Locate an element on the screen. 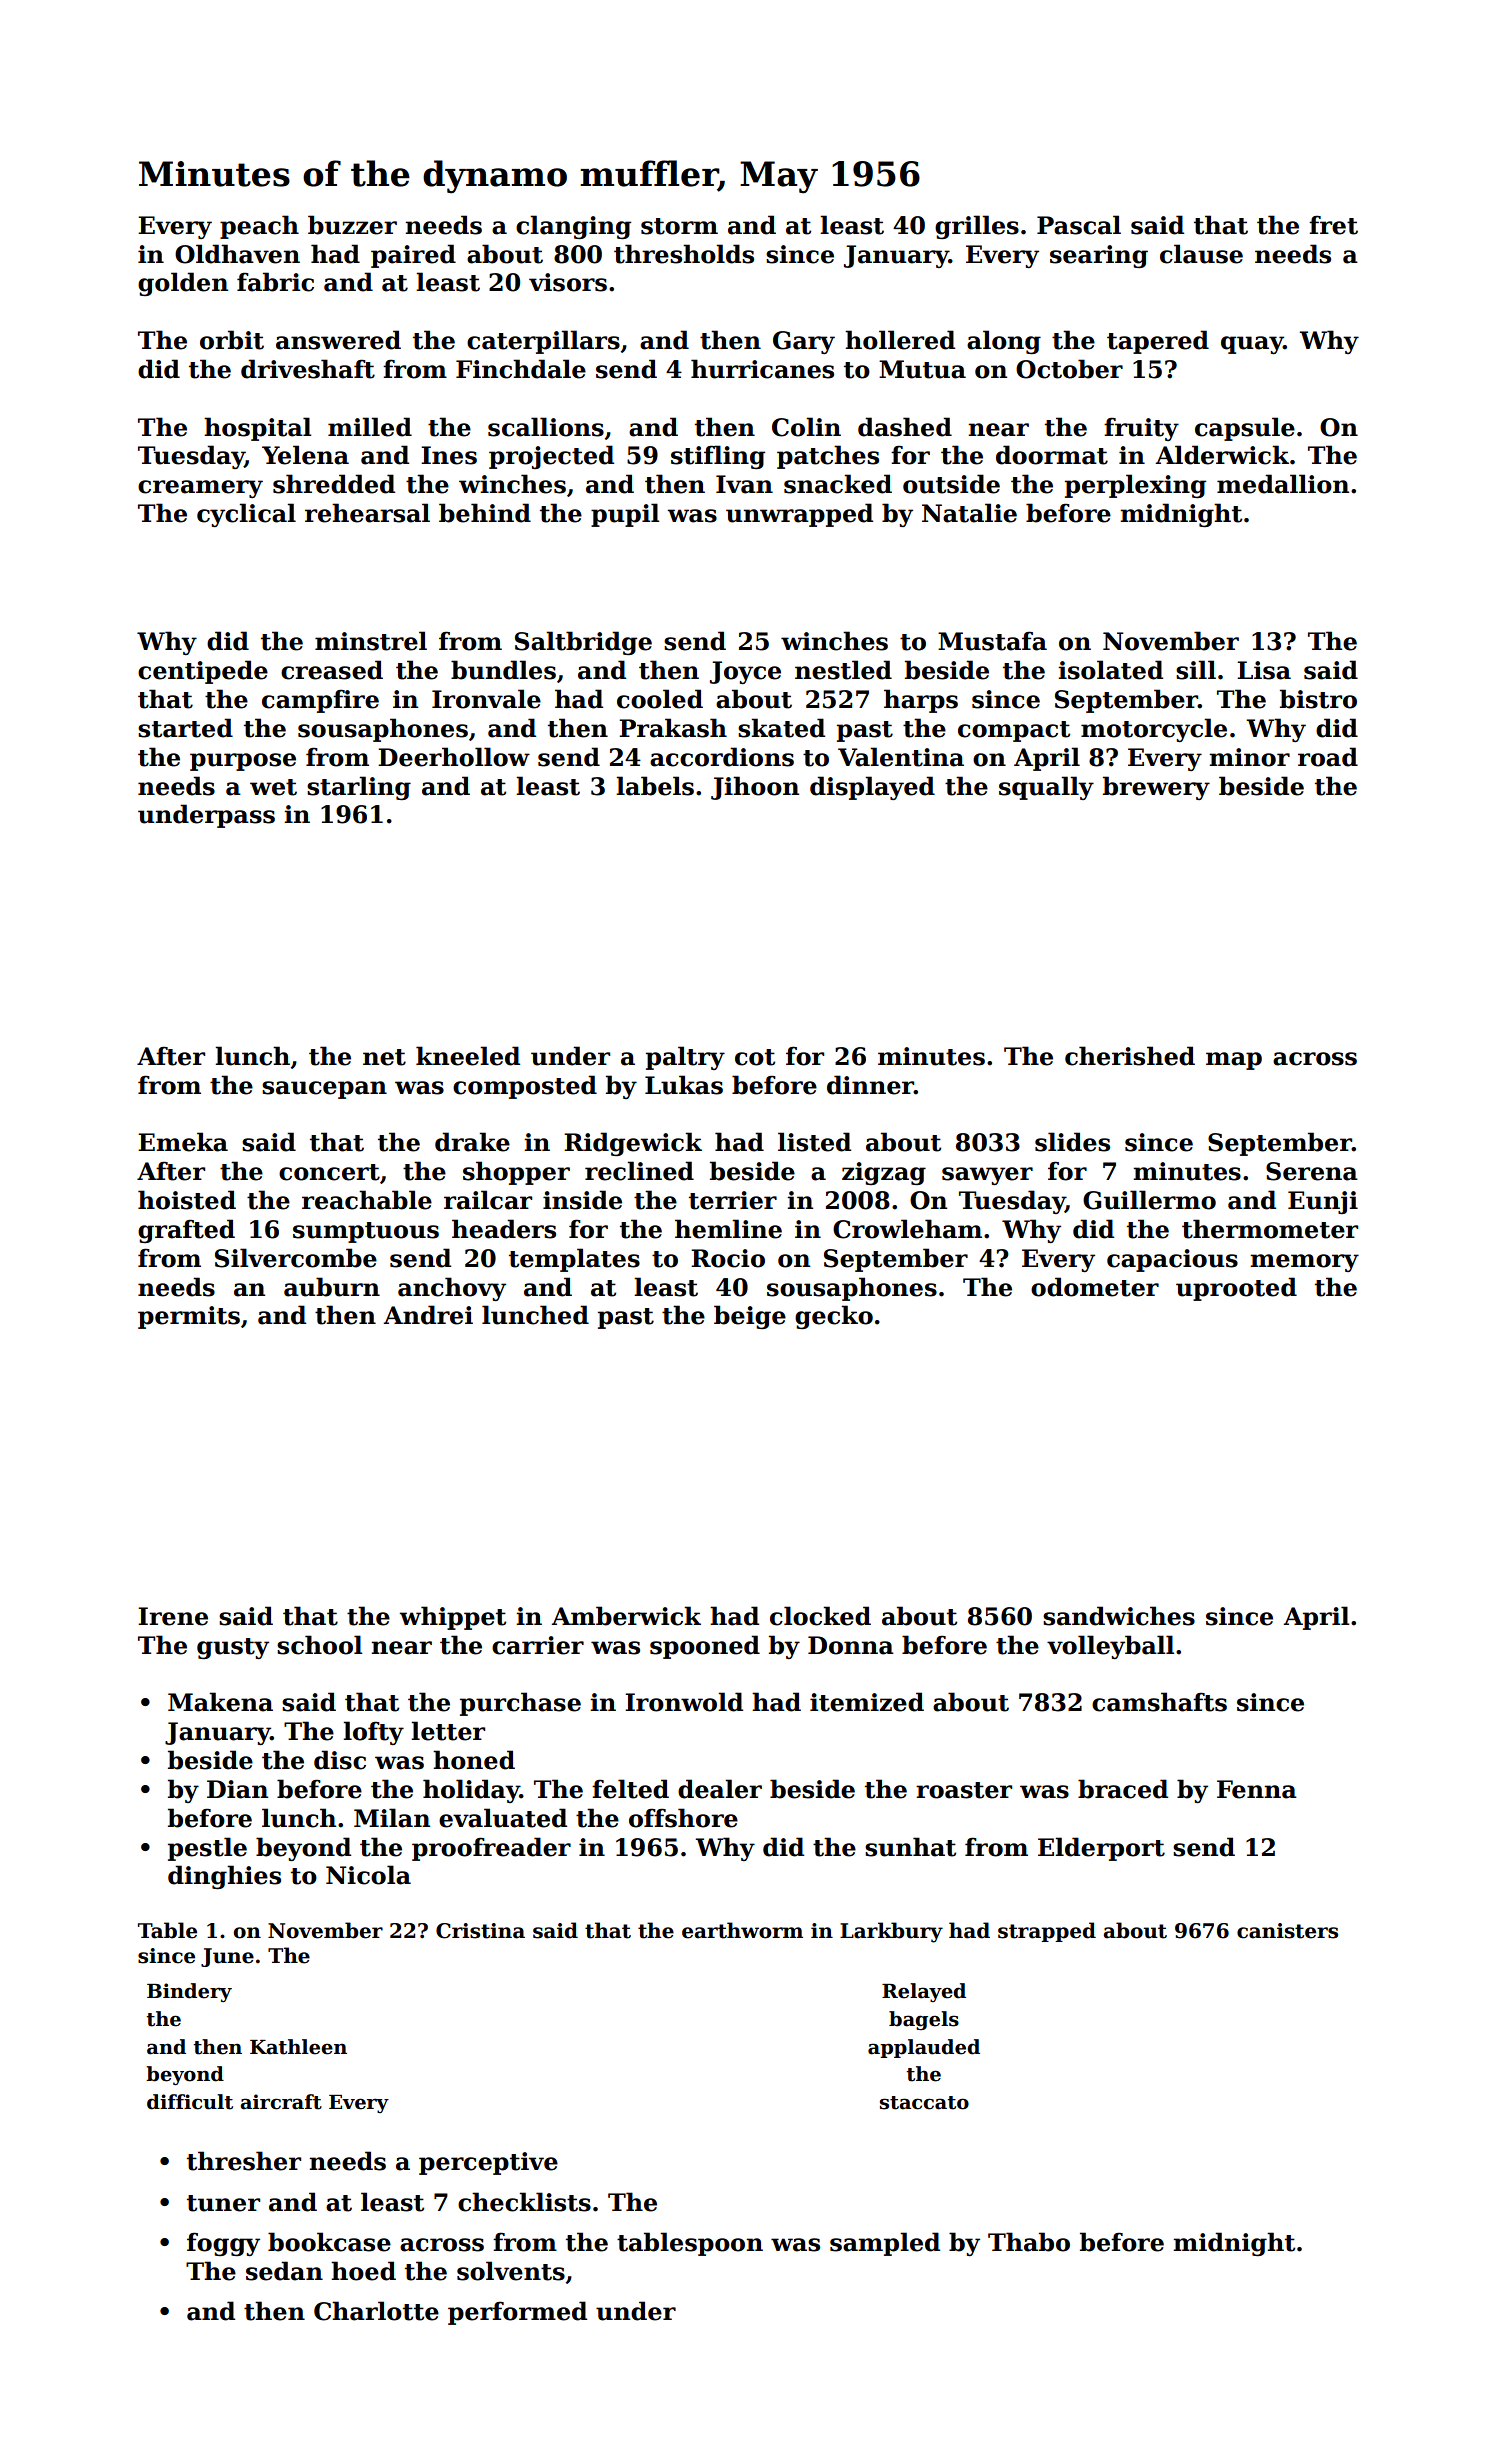 The height and width of the screenshot is (2464, 1496). medallion is located at coordinates (1283, 484).
